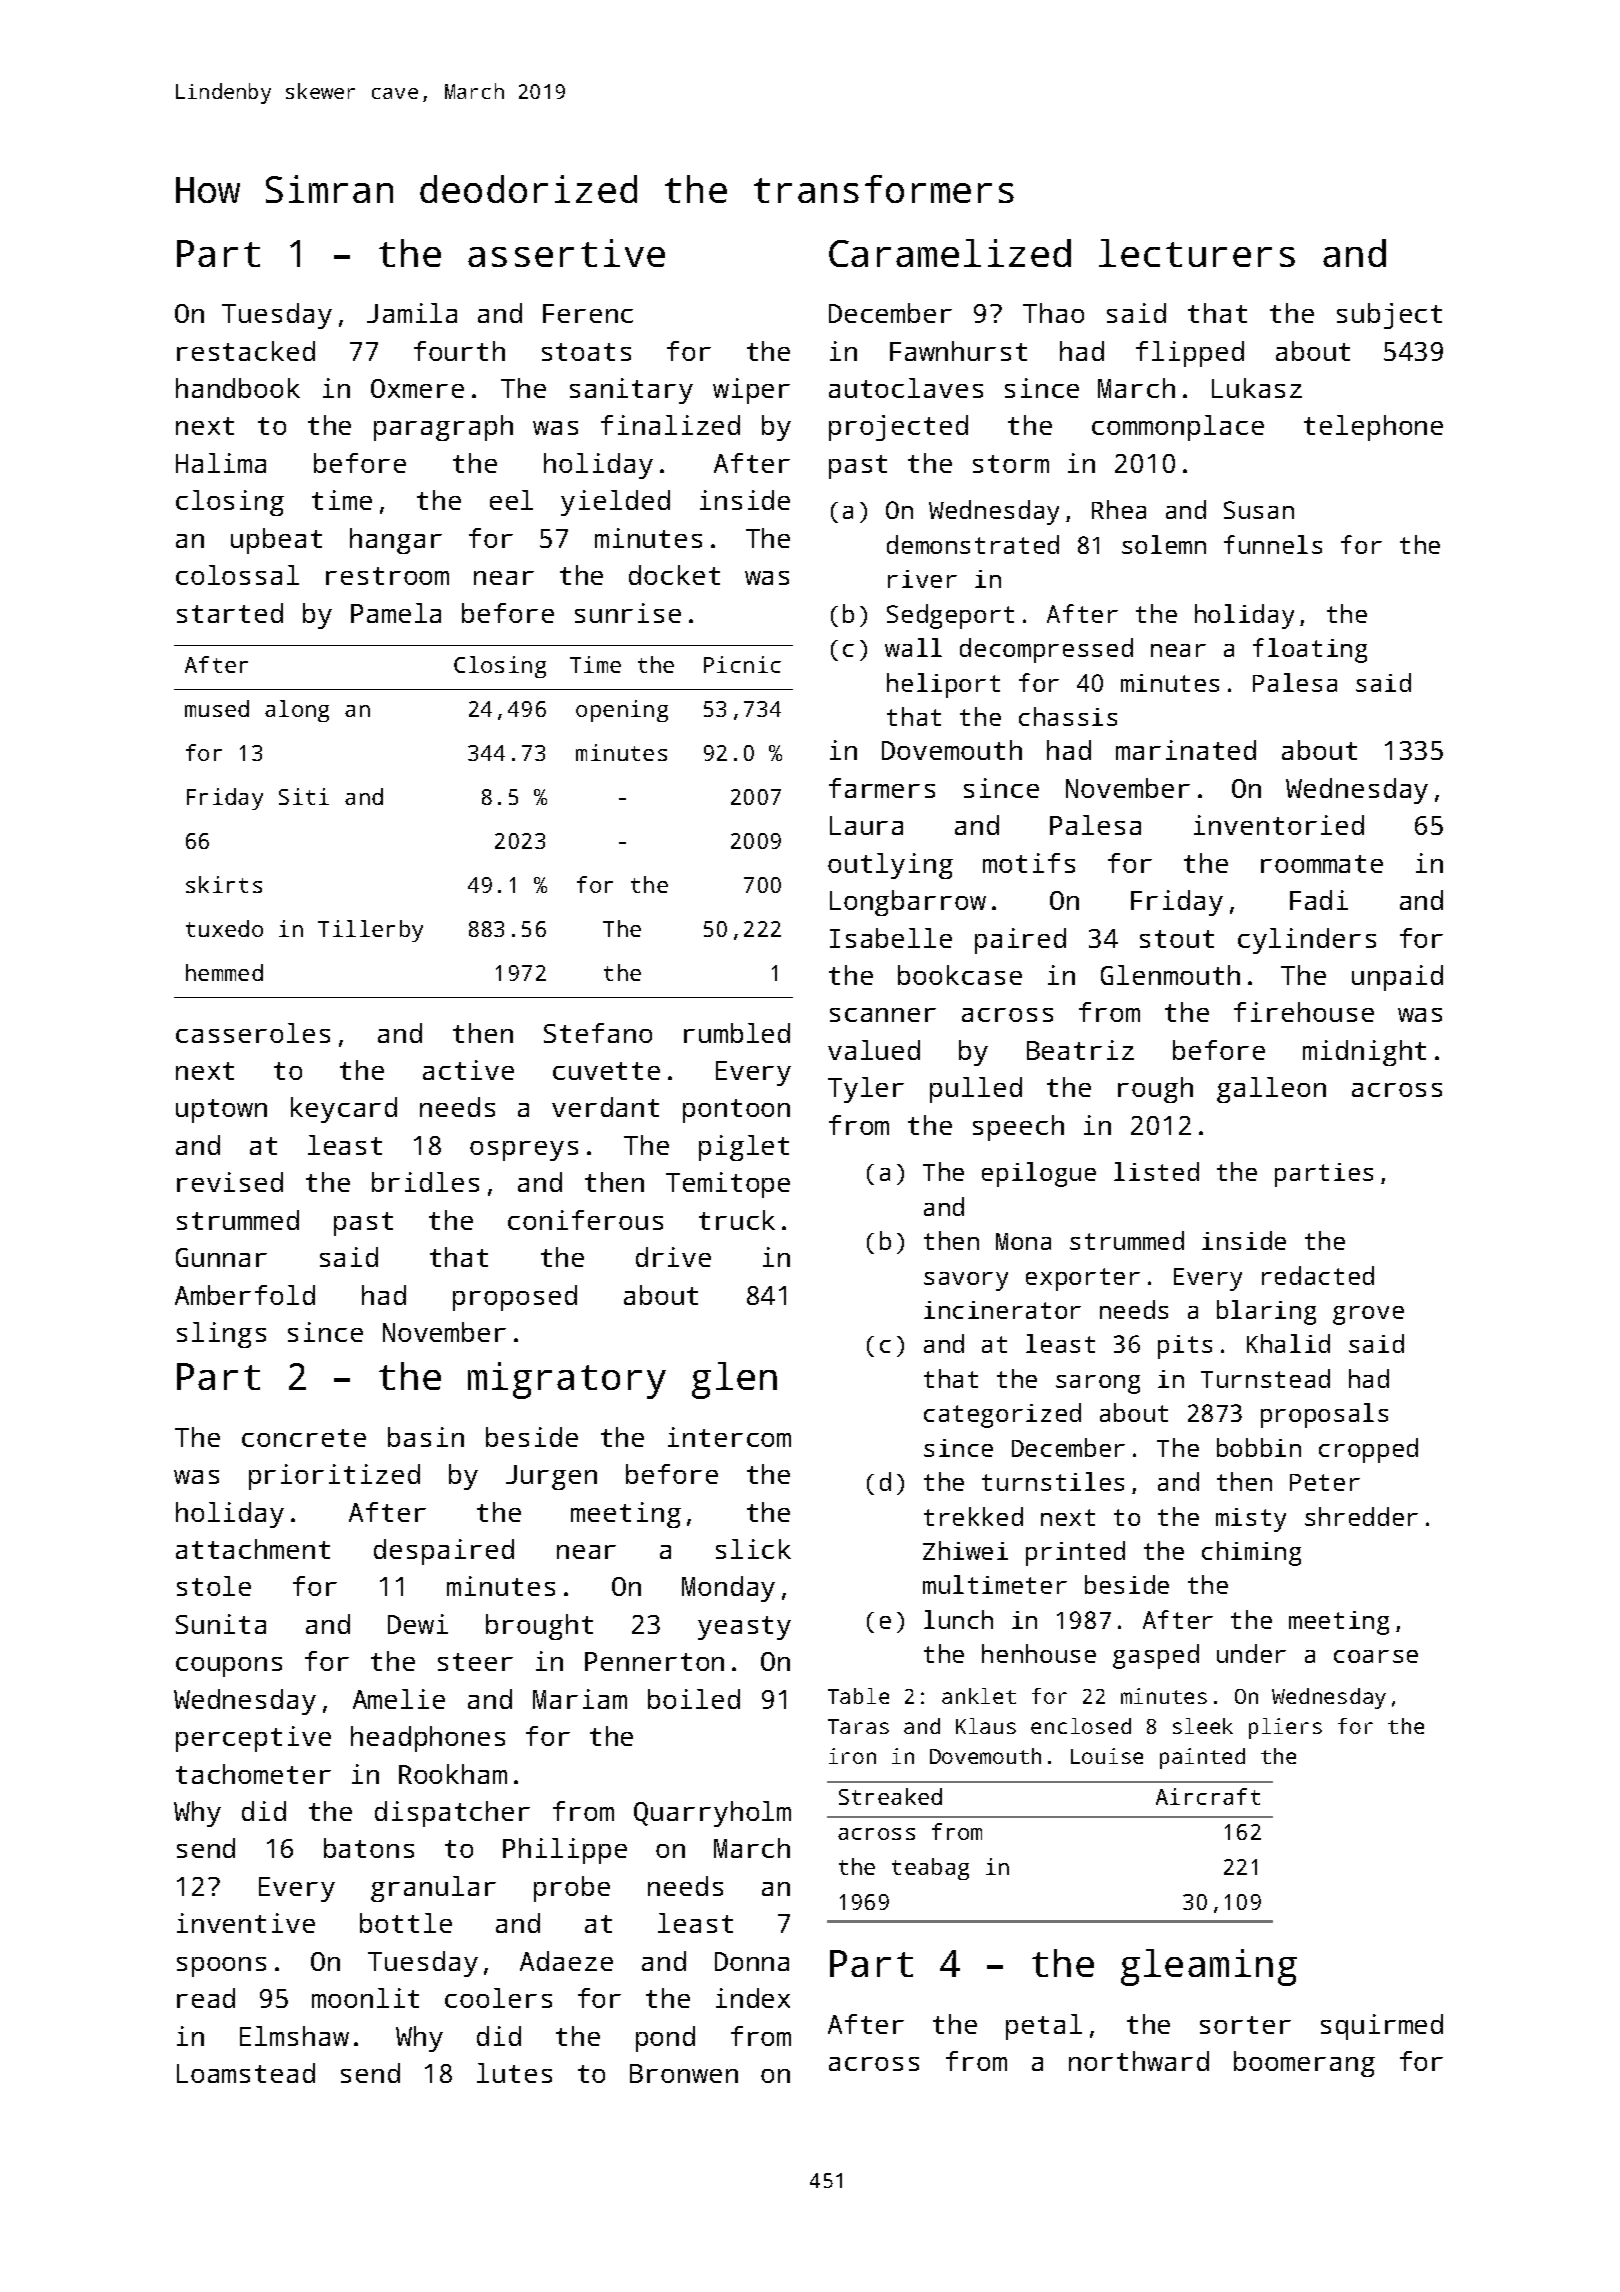 The height and width of the screenshot is (2292, 1620). I want to click on slings, so click(221, 1335).
